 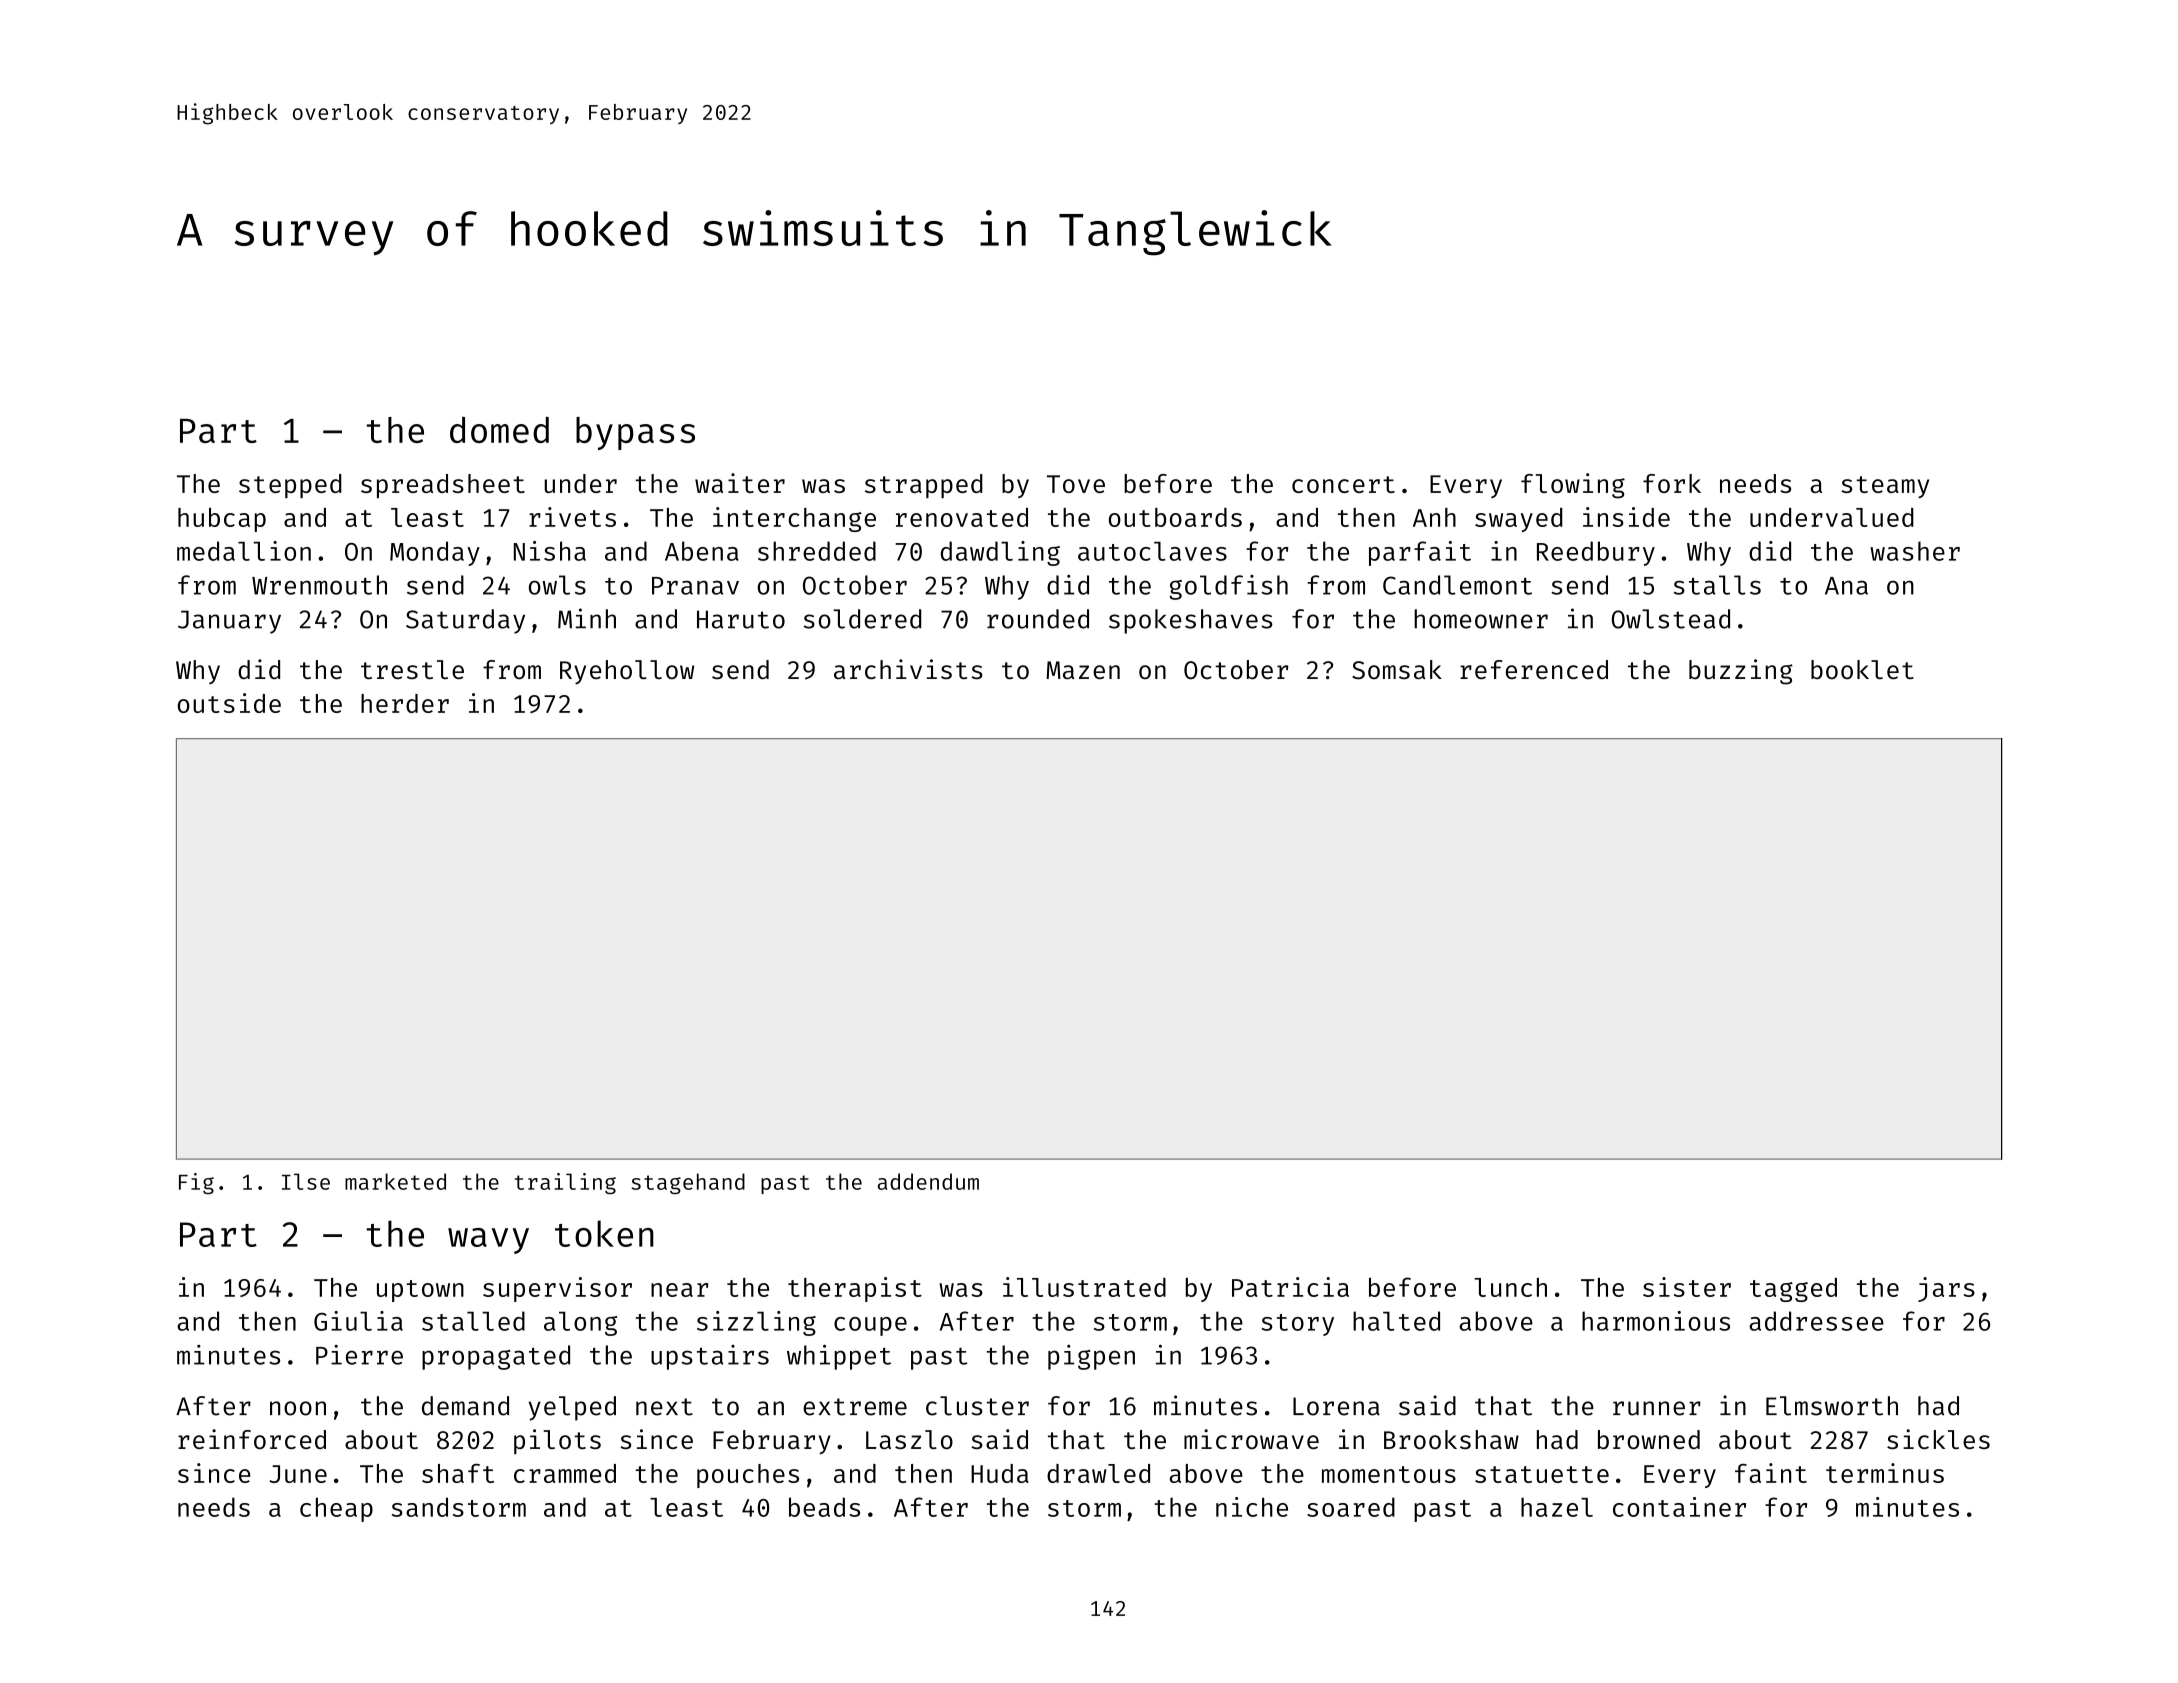 I want to click on dawdling, so click(x=1000, y=553).
